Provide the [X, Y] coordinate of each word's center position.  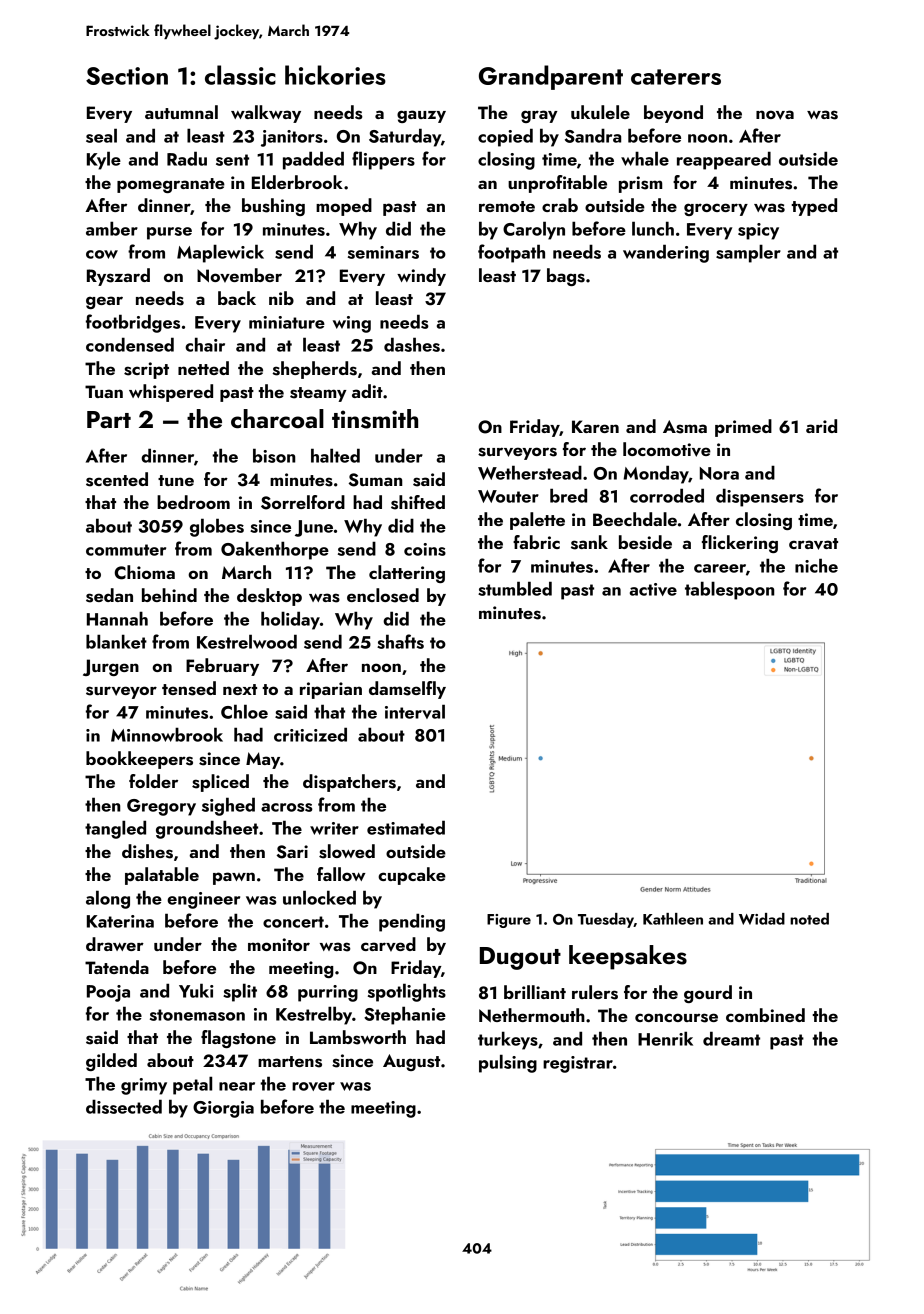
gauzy [421, 116]
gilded [111, 1062]
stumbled [515, 588]
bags [566, 277]
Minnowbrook [167, 734]
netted [203, 368]
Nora [719, 473]
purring [328, 993]
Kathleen [673, 919]
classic [240, 75]
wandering [666, 253]
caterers [676, 77]
